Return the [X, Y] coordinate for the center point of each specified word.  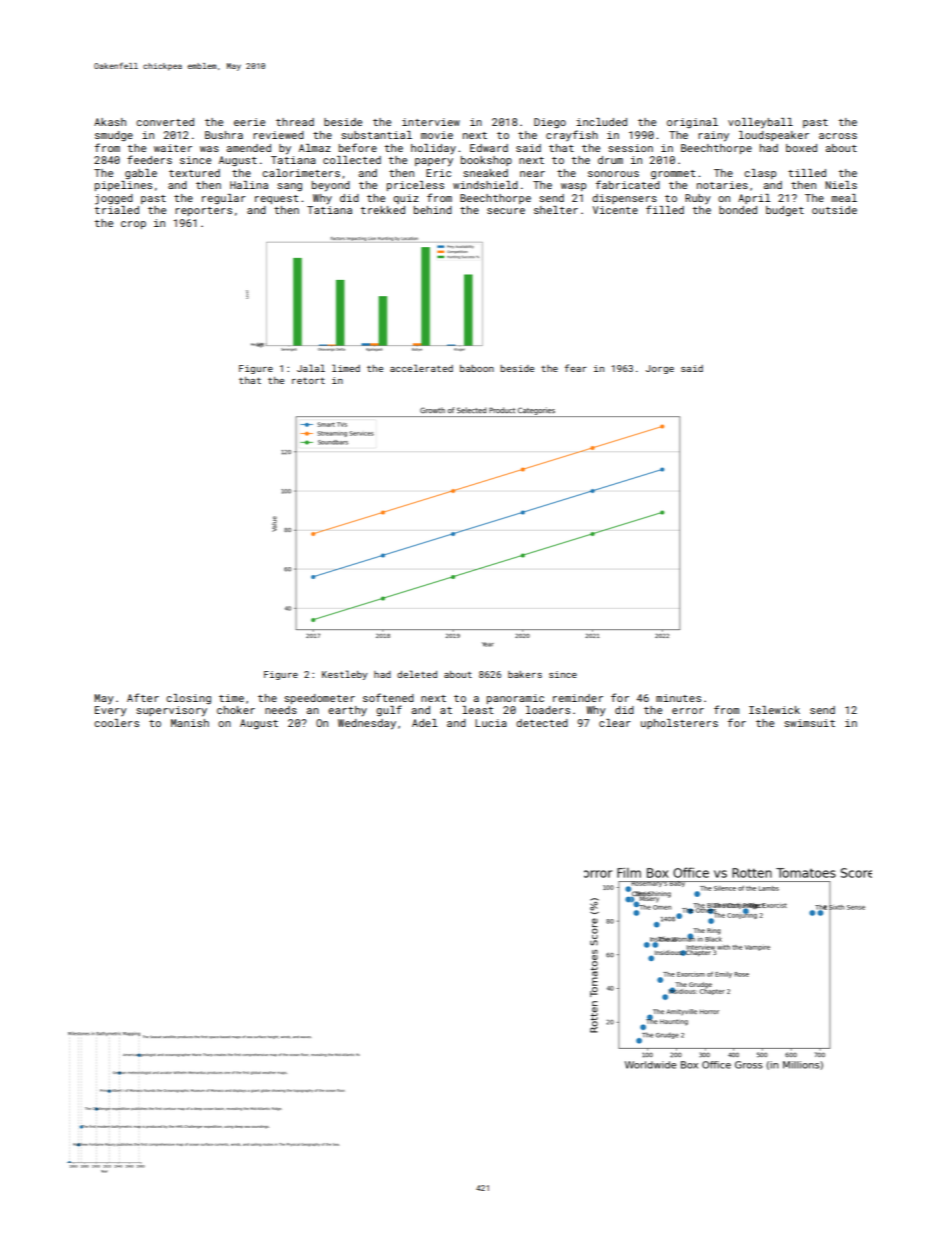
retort [308, 381]
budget [785, 211]
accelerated [421, 368]
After [143, 697]
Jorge [660, 369]
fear [576, 368]
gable [141, 174]
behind [433, 210]
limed [346, 368]
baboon [477, 368]
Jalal [311, 368]
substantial [376, 135]
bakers [525, 674]
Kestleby [345, 675]
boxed [801, 148]
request [277, 199]
